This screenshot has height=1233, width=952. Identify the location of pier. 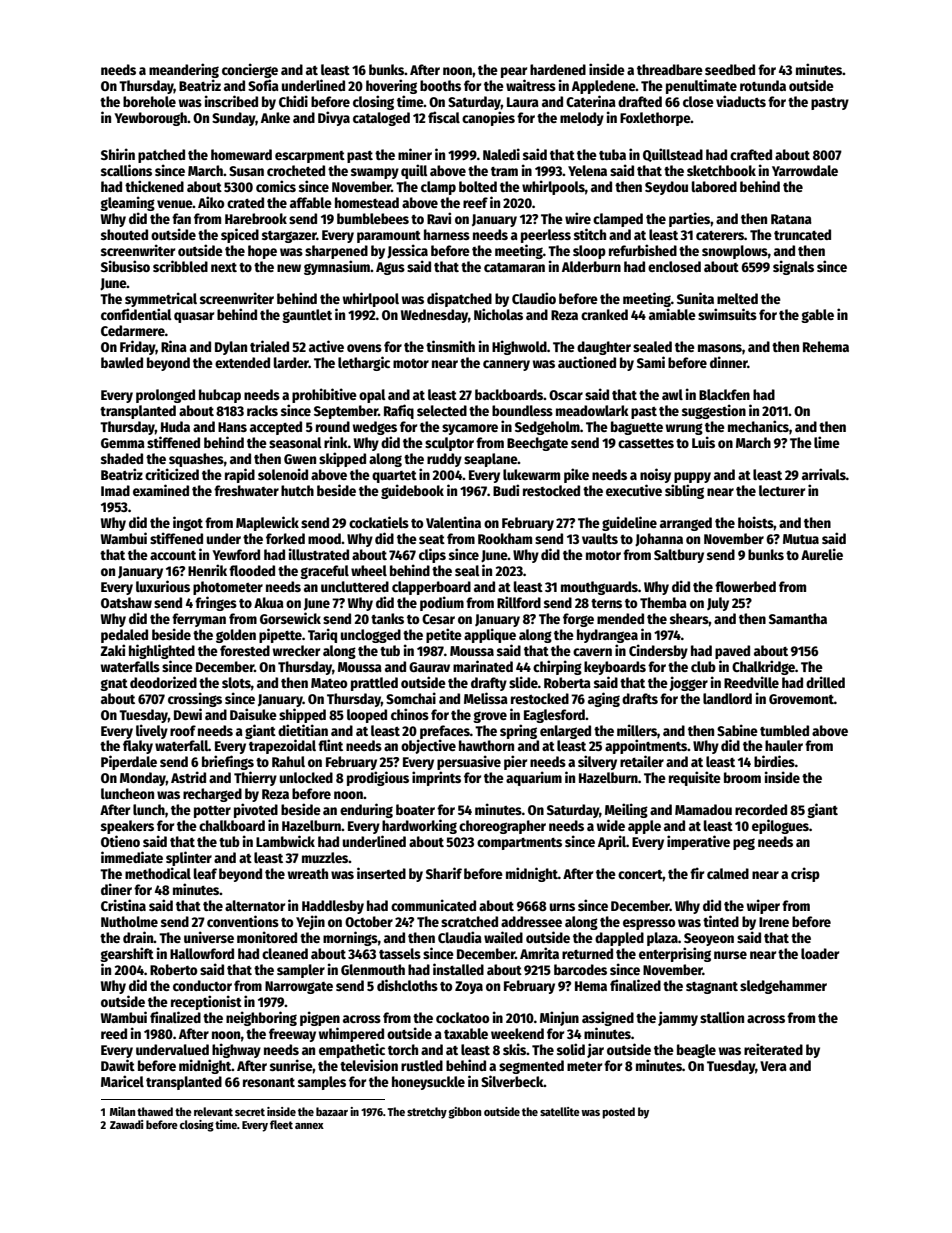
(515, 762).
